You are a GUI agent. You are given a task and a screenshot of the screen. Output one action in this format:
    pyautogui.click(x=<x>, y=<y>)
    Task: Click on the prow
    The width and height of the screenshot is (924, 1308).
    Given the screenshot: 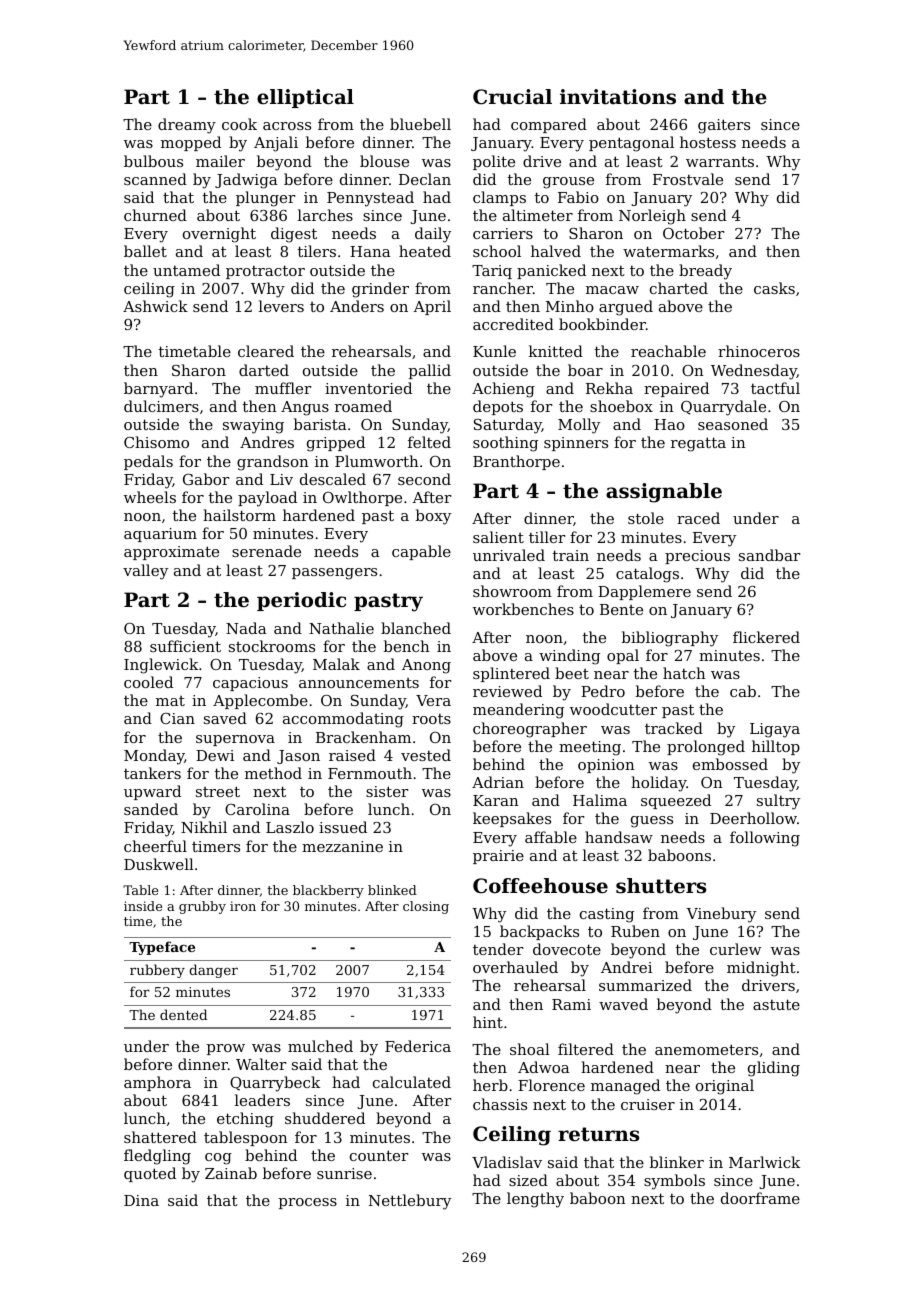 What is the action you would take?
    pyautogui.click(x=226, y=1049)
